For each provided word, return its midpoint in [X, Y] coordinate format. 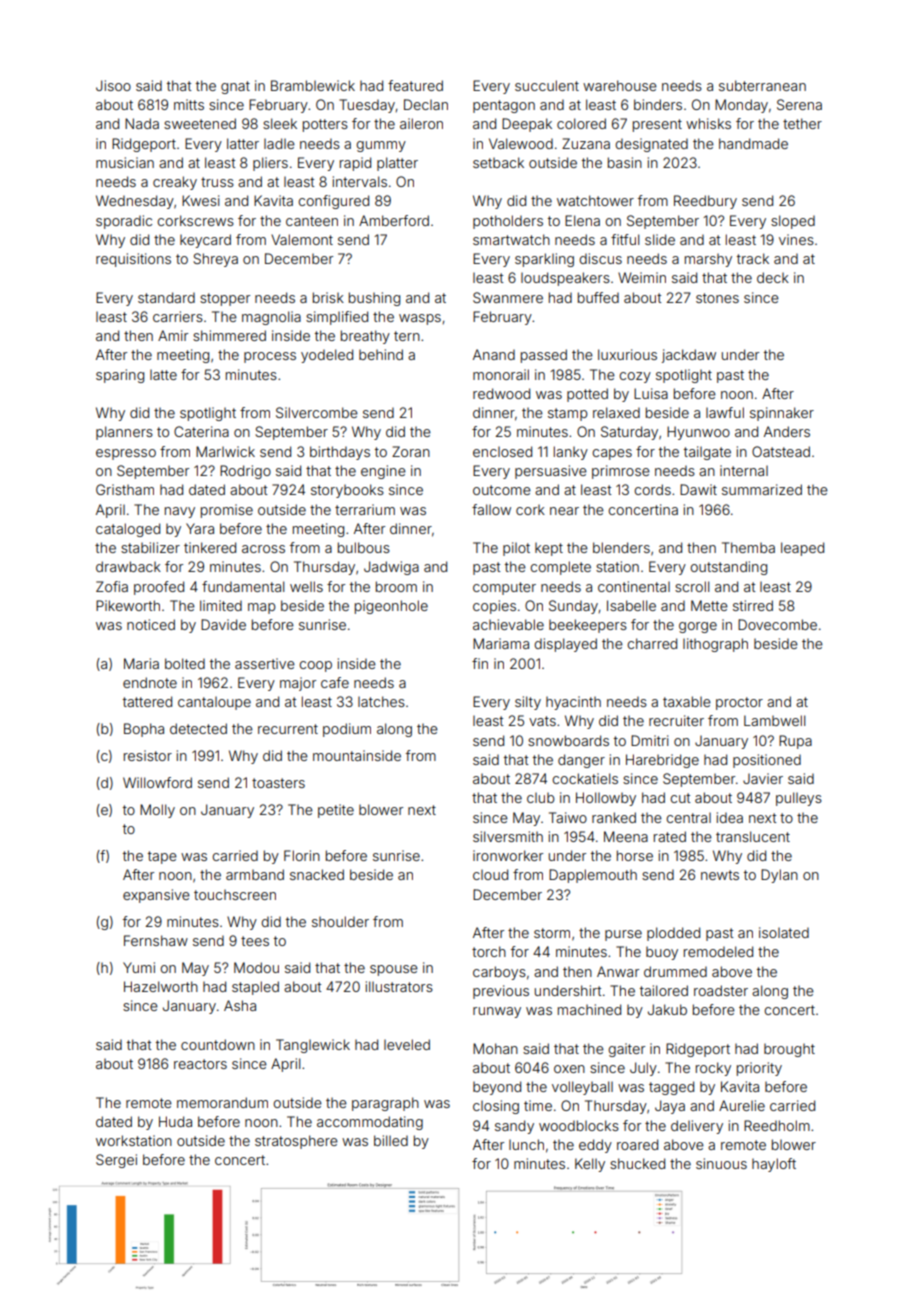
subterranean [762, 85]
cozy [635, 377]
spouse [394, 970]
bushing [374, 299]
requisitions [133, 260]
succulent [547, 85]
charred [652, 643]
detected [198, 728]
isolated [784, 932]
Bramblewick [313, 85]
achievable [508, 624]
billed [391, 1140]
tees [255, 941]
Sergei [116, 1161]
